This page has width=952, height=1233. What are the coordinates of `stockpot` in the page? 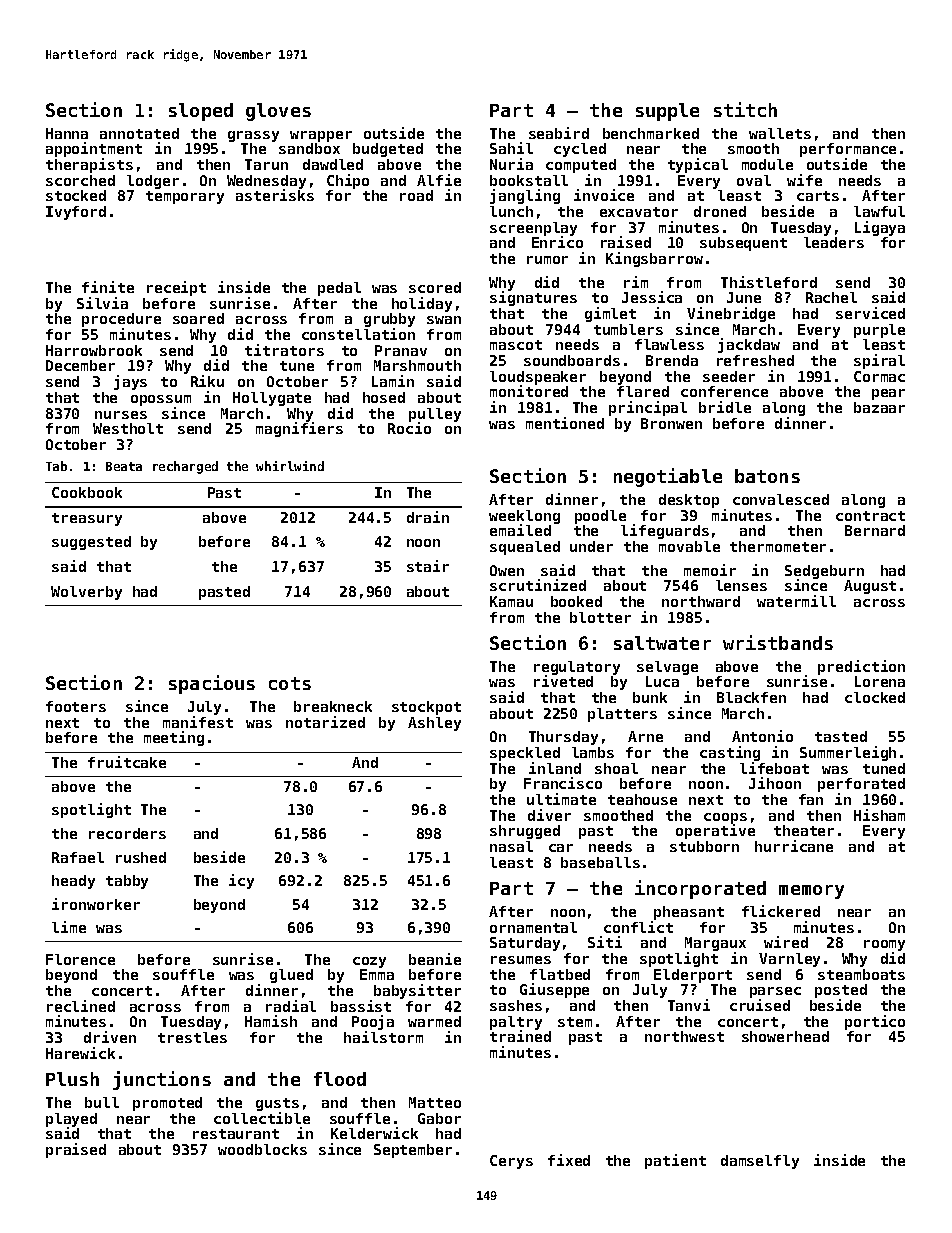 It's located at (426, 708).
